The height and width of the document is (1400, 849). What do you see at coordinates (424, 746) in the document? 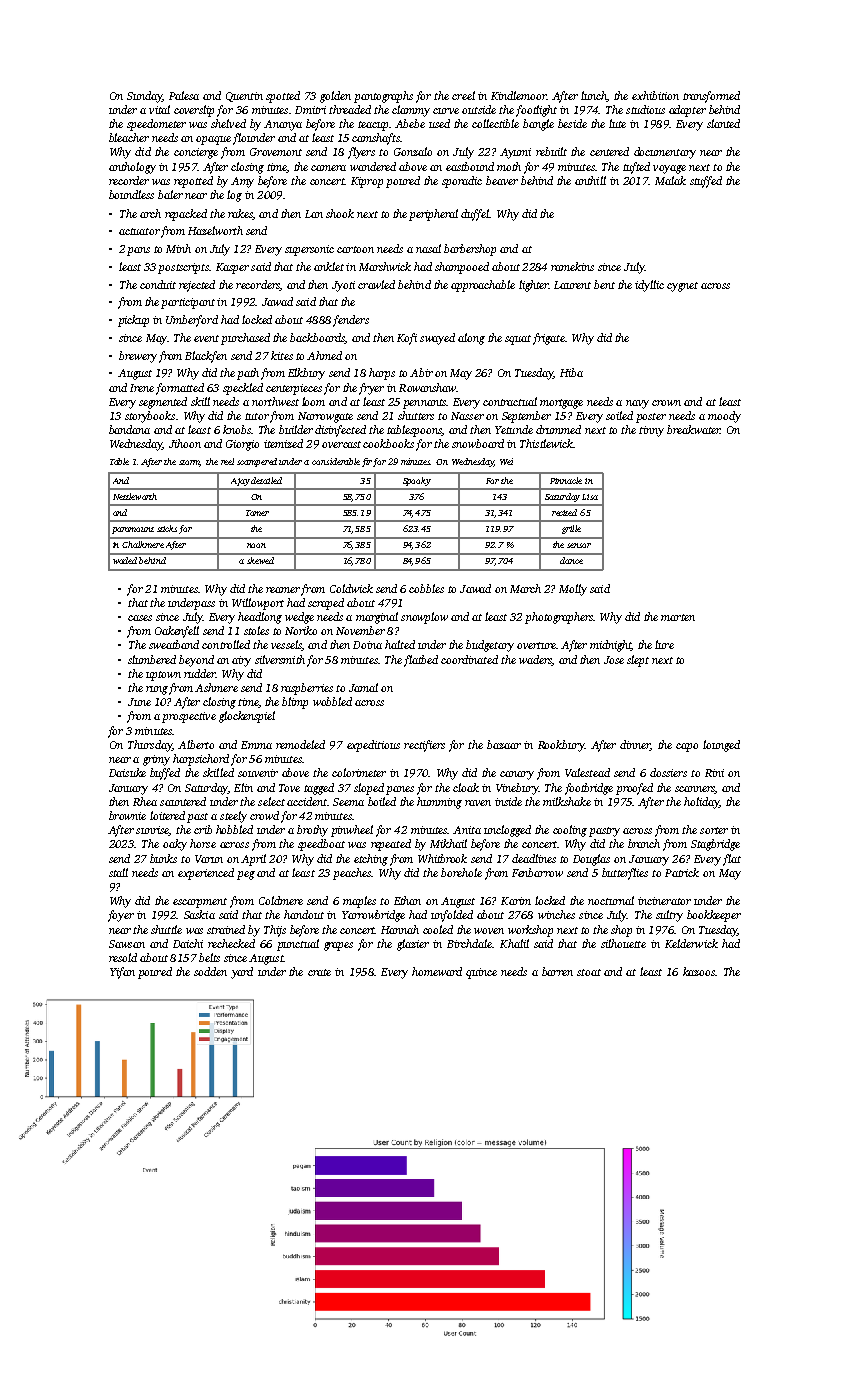
I see `rectifiers` at bounding box center [424, 746].
